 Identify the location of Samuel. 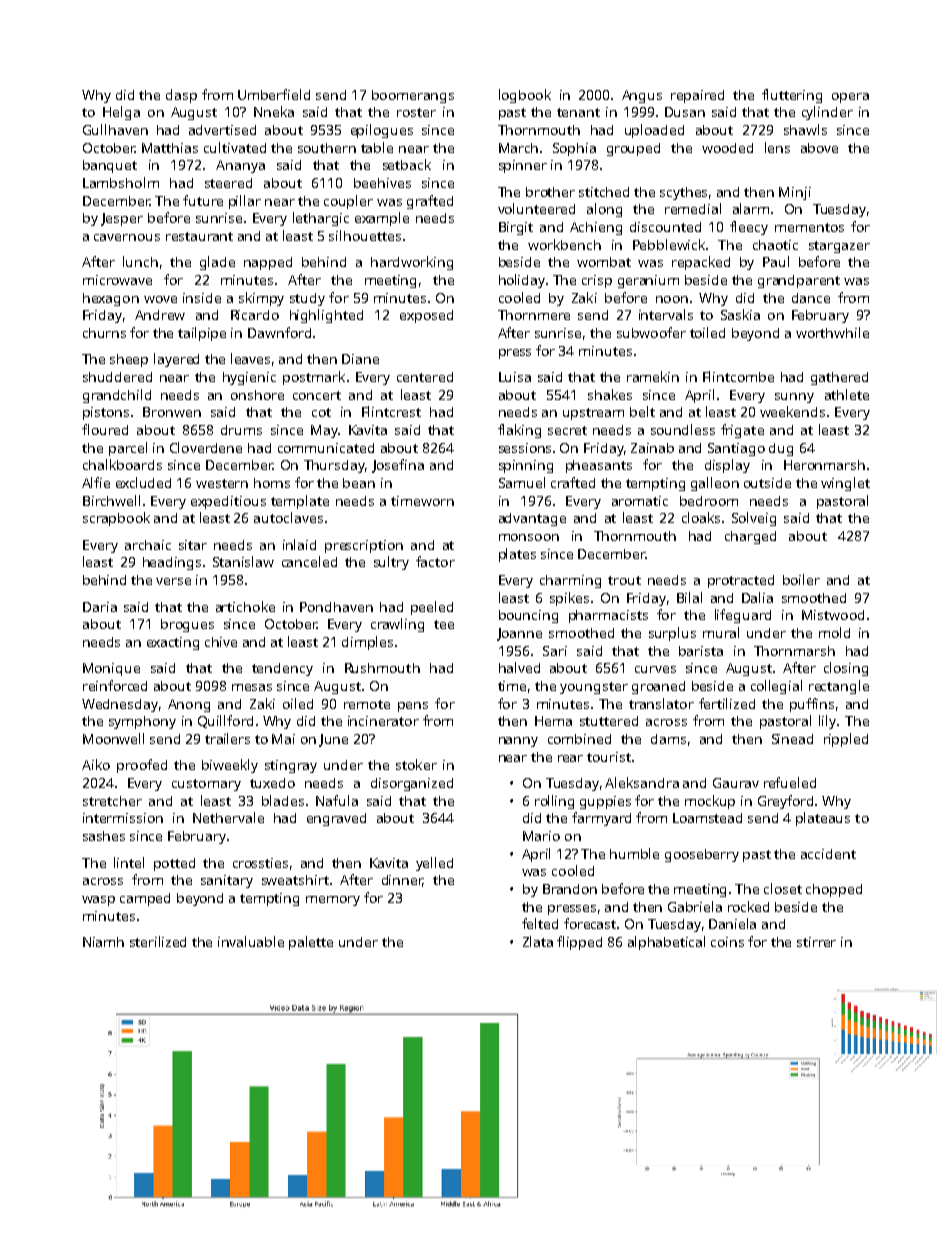
(522, 482).
